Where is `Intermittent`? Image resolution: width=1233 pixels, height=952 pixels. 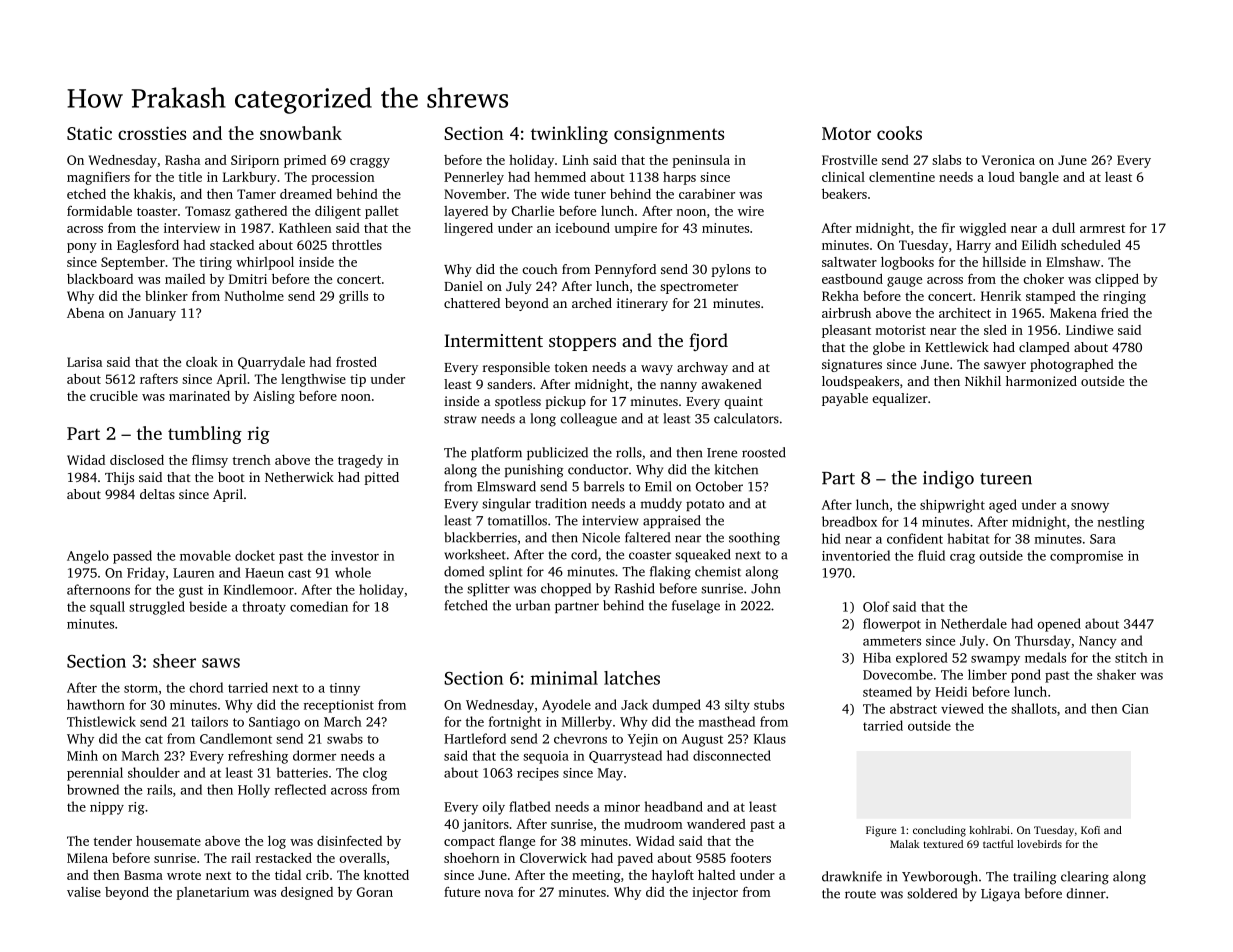
Intermittent is located at coordinates (493, 340).
